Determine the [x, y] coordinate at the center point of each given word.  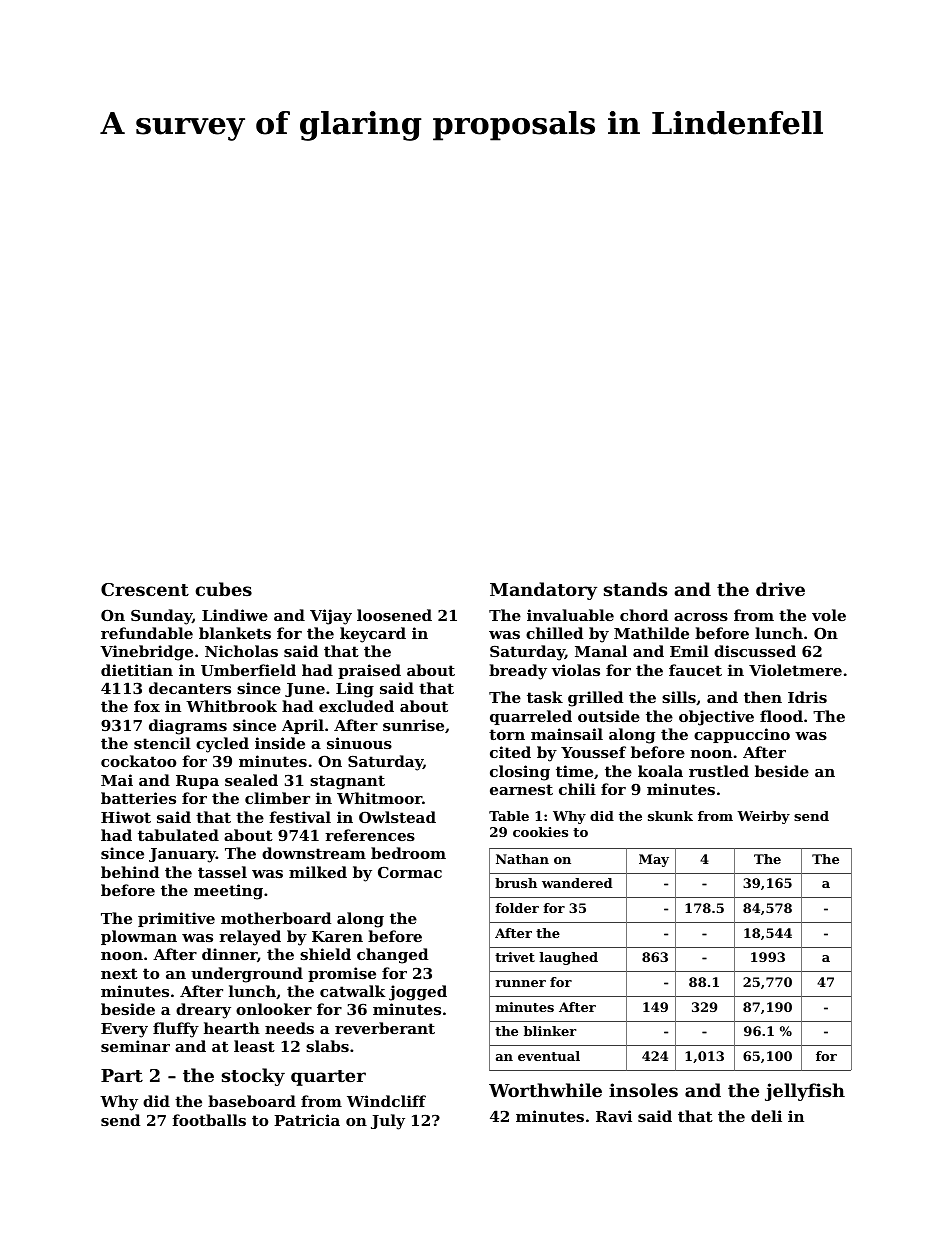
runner [520, 983]
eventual [549, 1056]
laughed [569, 958]
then [763, 697]
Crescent [145, 589]
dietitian [137, 670]
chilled [554, 633]
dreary [203, 1011]
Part [122, 1075]
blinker [550, 1031]
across [701, 617]
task [545, 697]
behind [130, 872]
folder [517, 908]
